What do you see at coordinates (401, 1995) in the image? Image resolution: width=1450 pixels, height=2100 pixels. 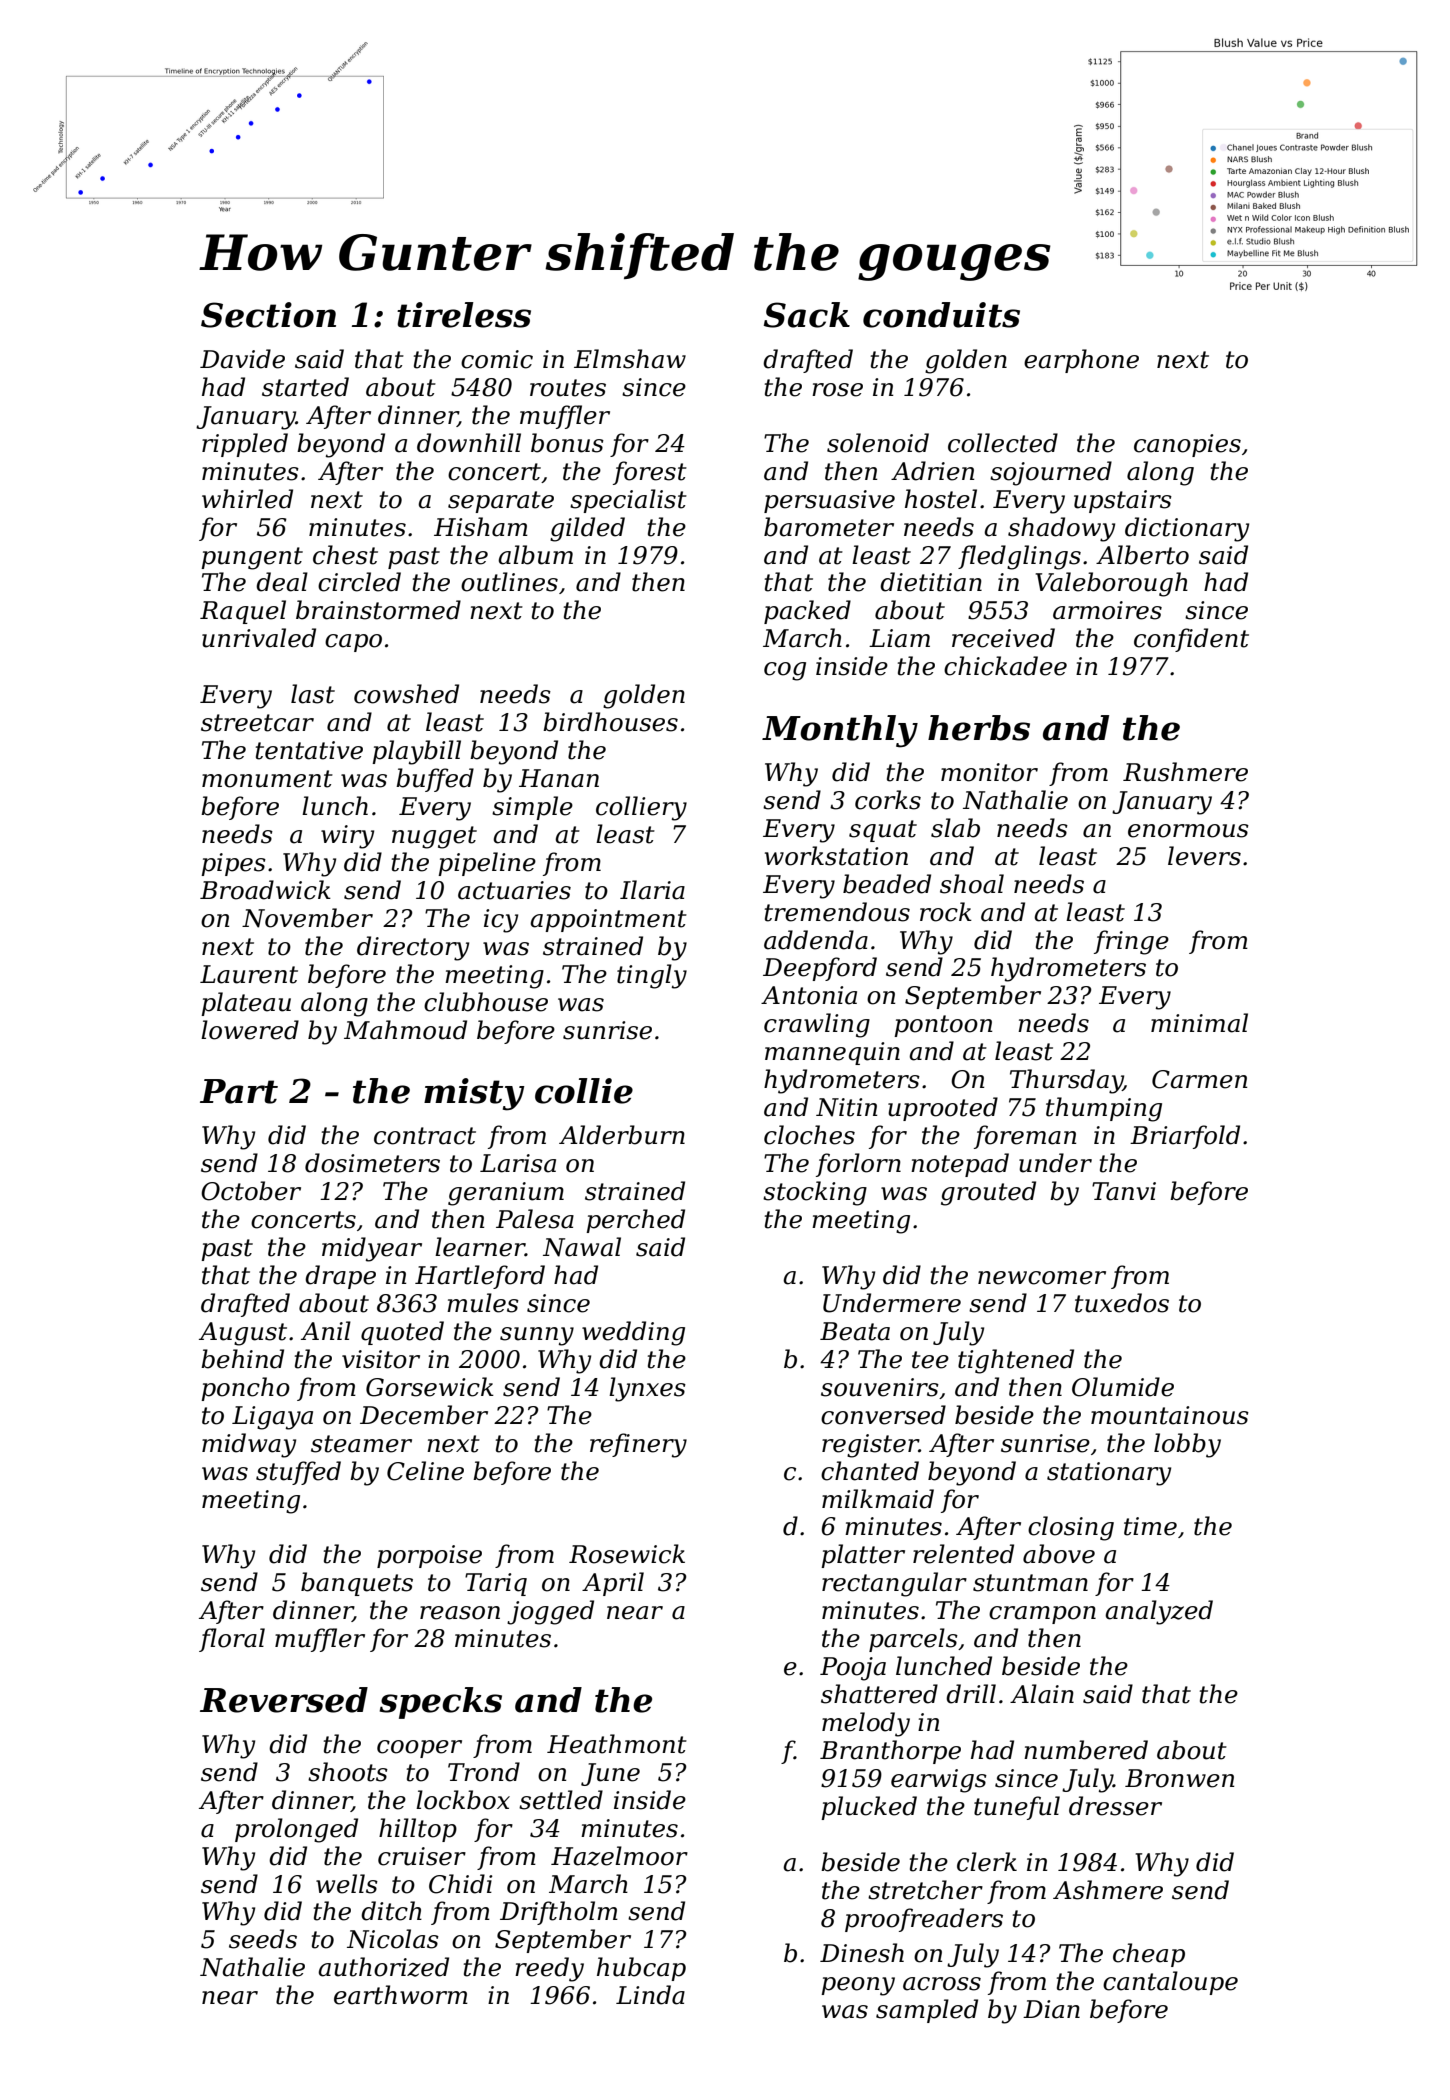 I see `earthworm` at bounding box center [401, 1995].
